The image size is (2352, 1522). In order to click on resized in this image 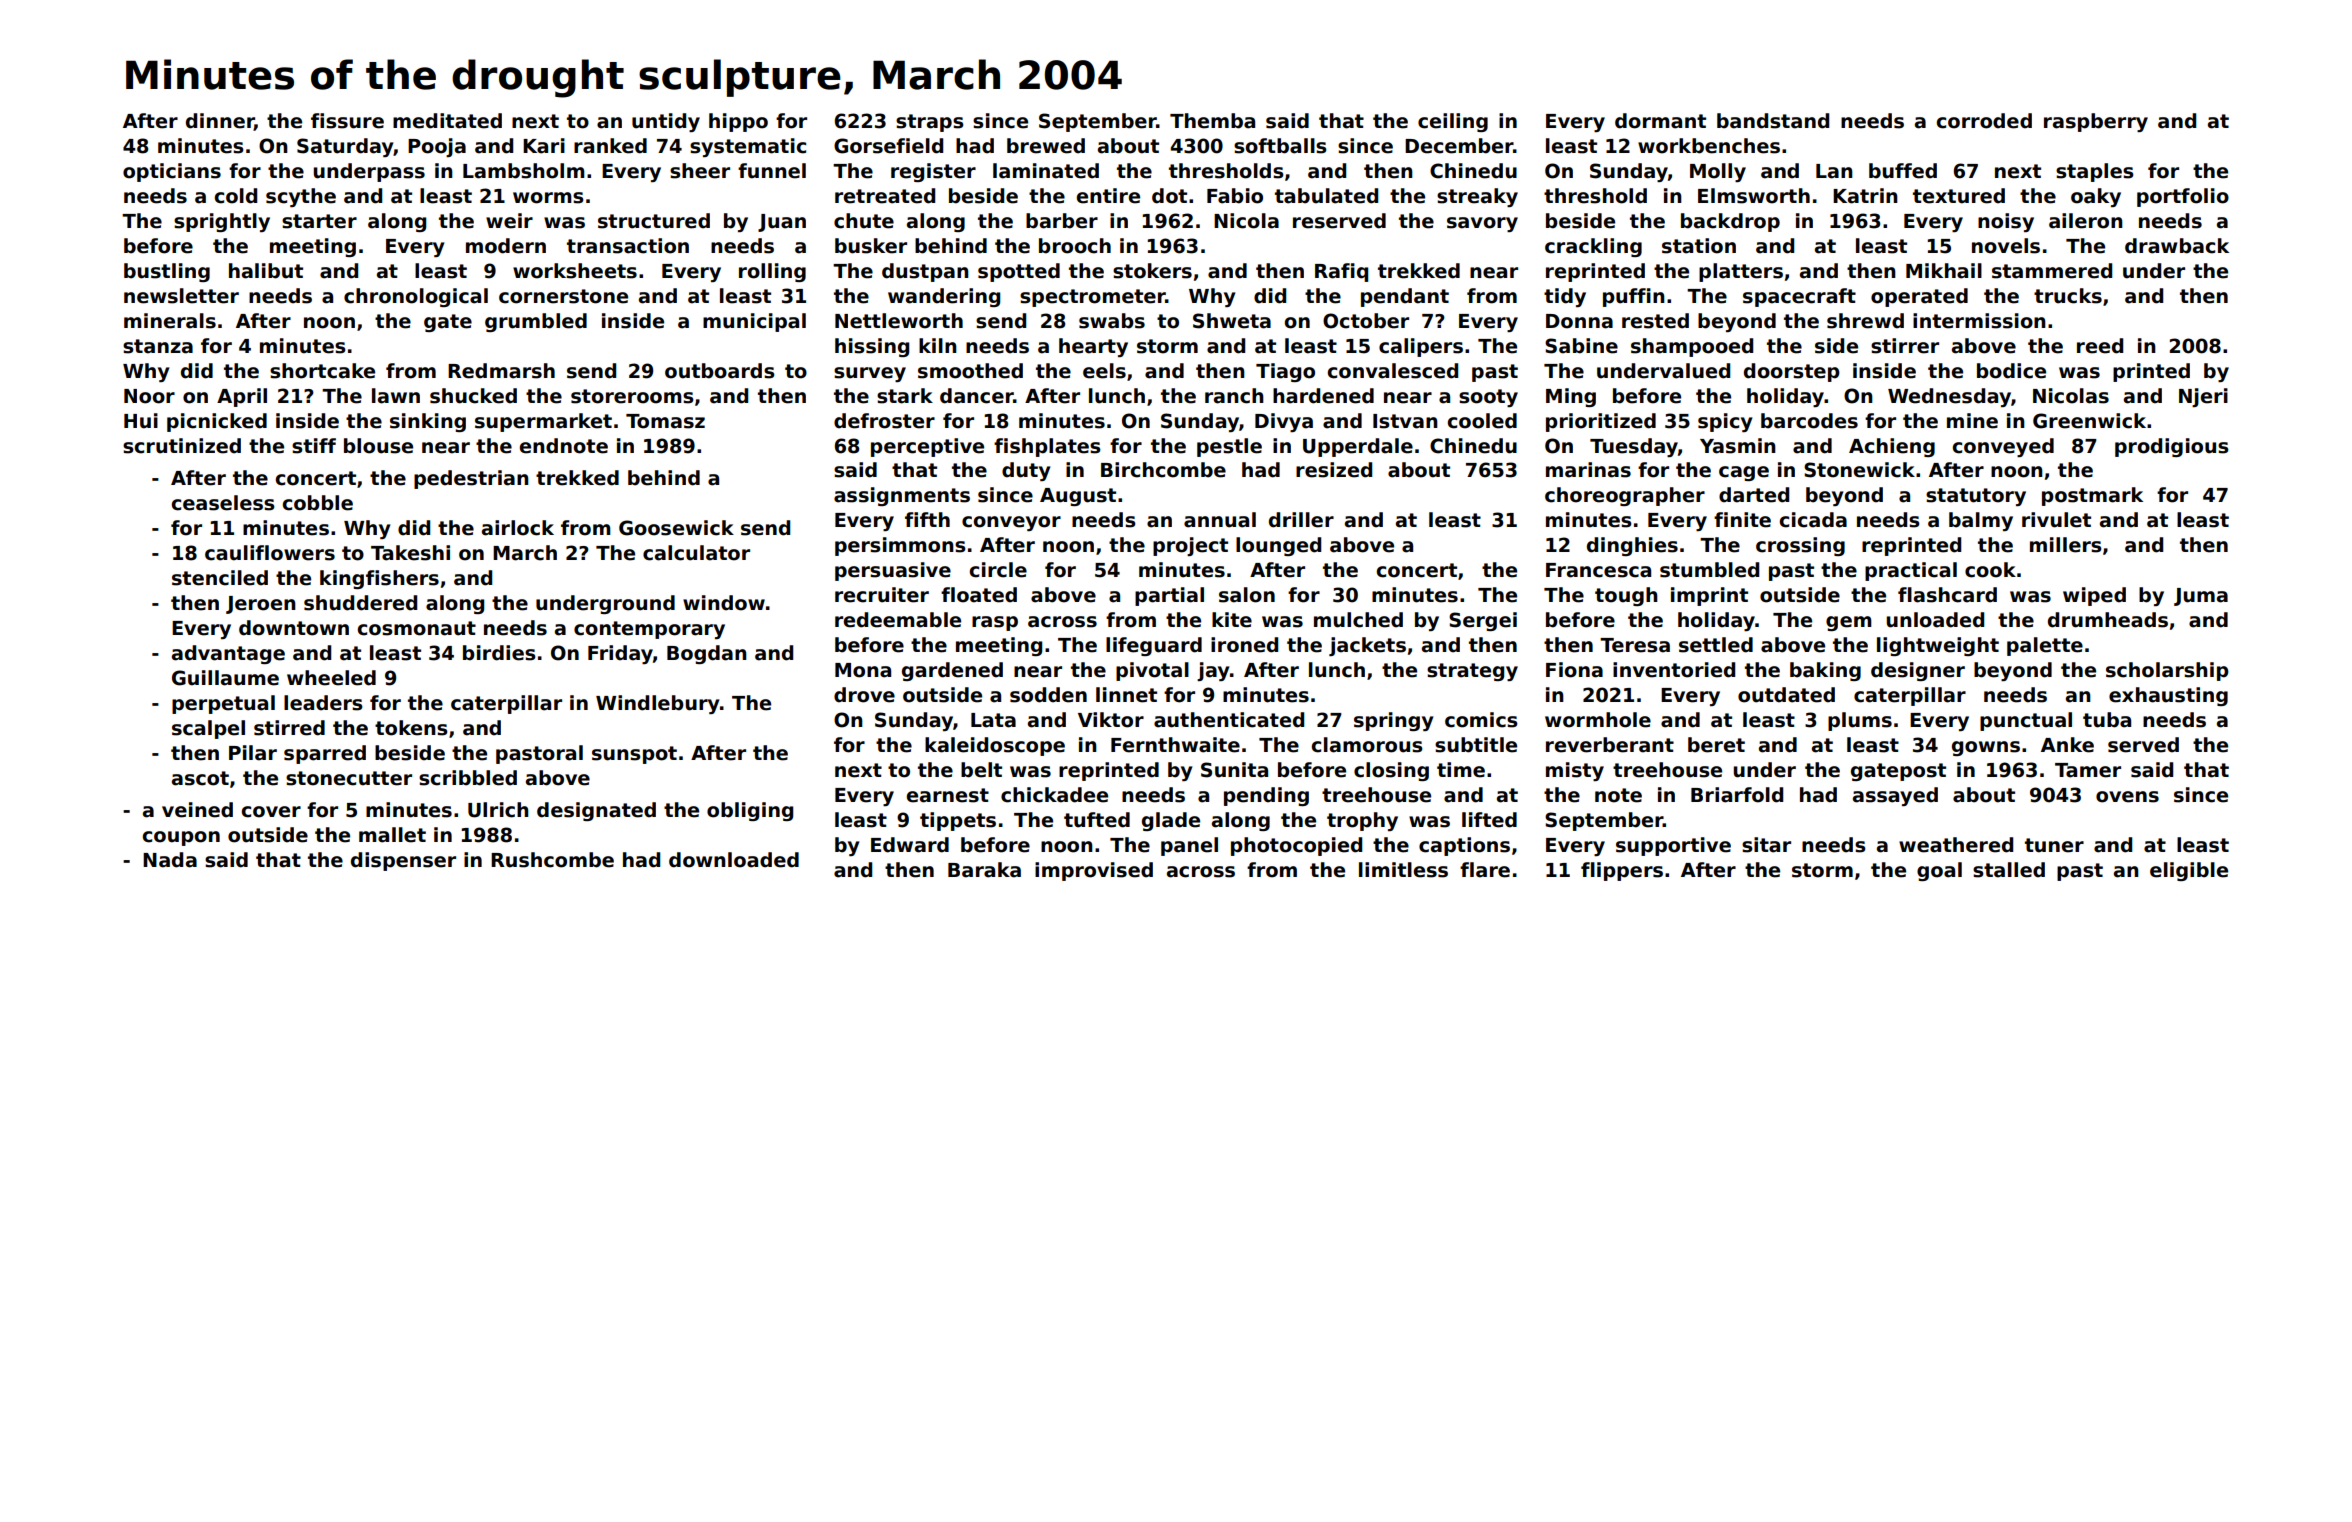, I will do `click(1334, 470)`.
